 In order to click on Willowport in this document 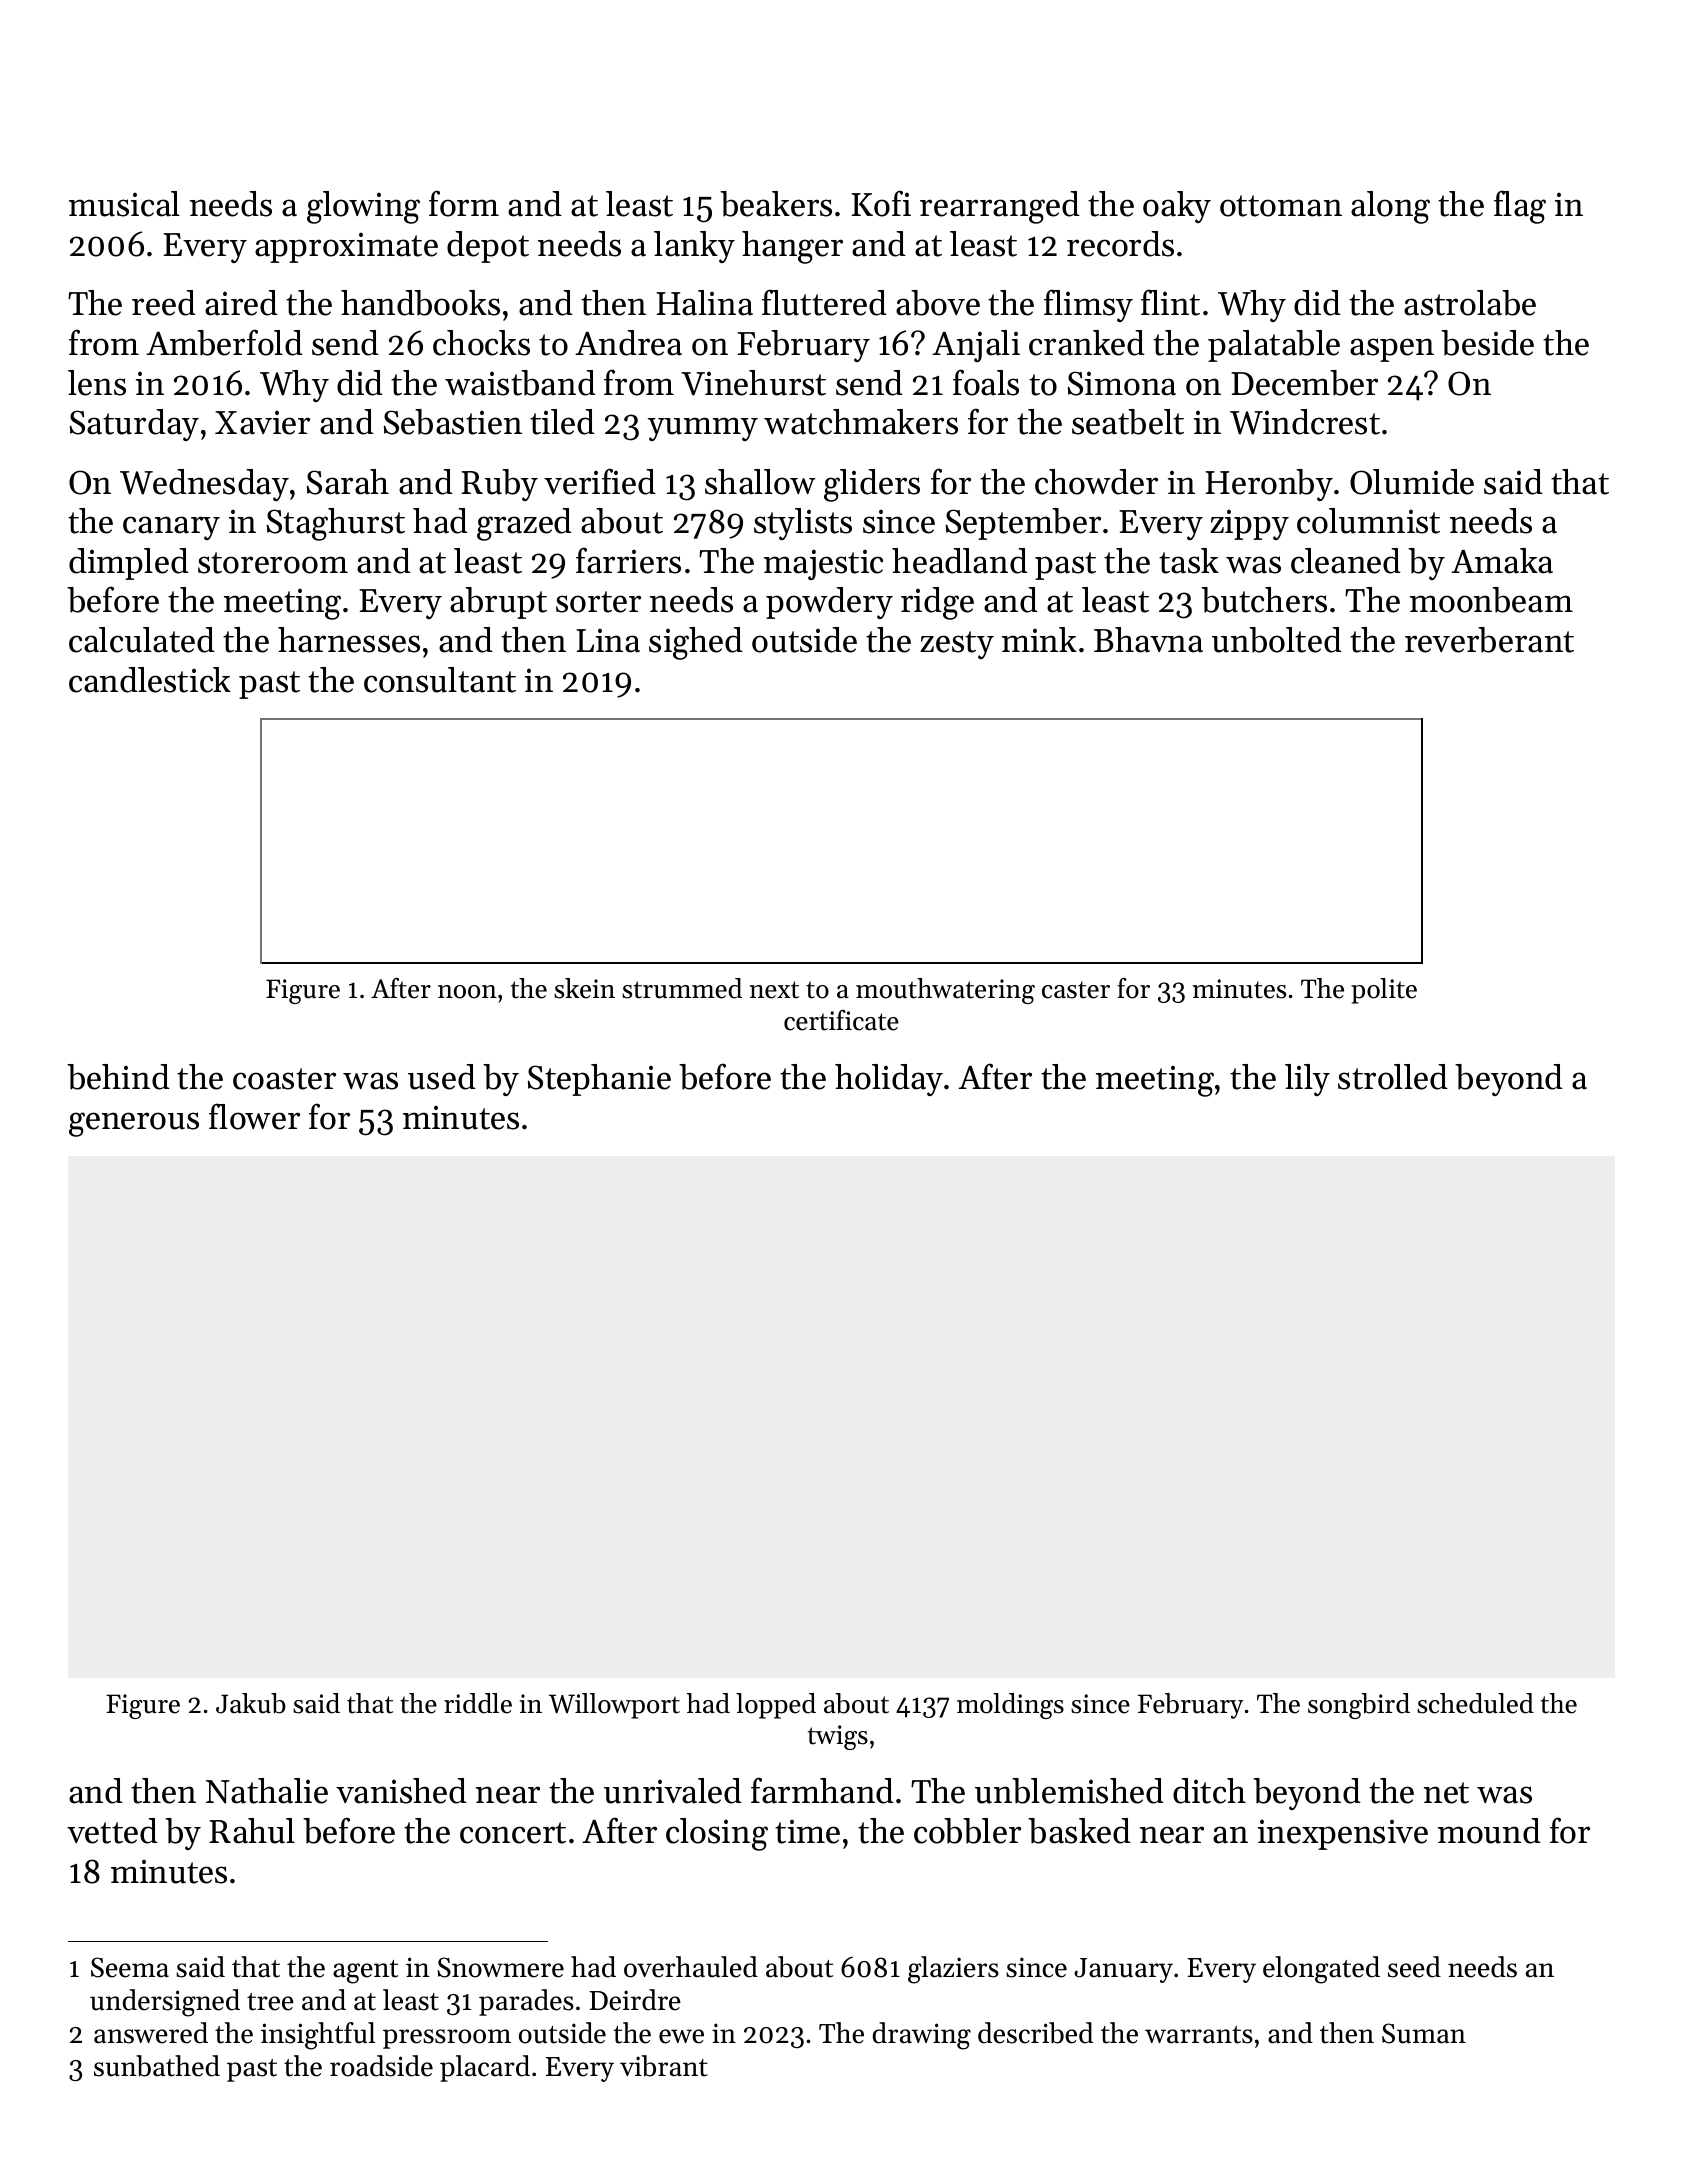, I will do `click(614, 1706)`.
